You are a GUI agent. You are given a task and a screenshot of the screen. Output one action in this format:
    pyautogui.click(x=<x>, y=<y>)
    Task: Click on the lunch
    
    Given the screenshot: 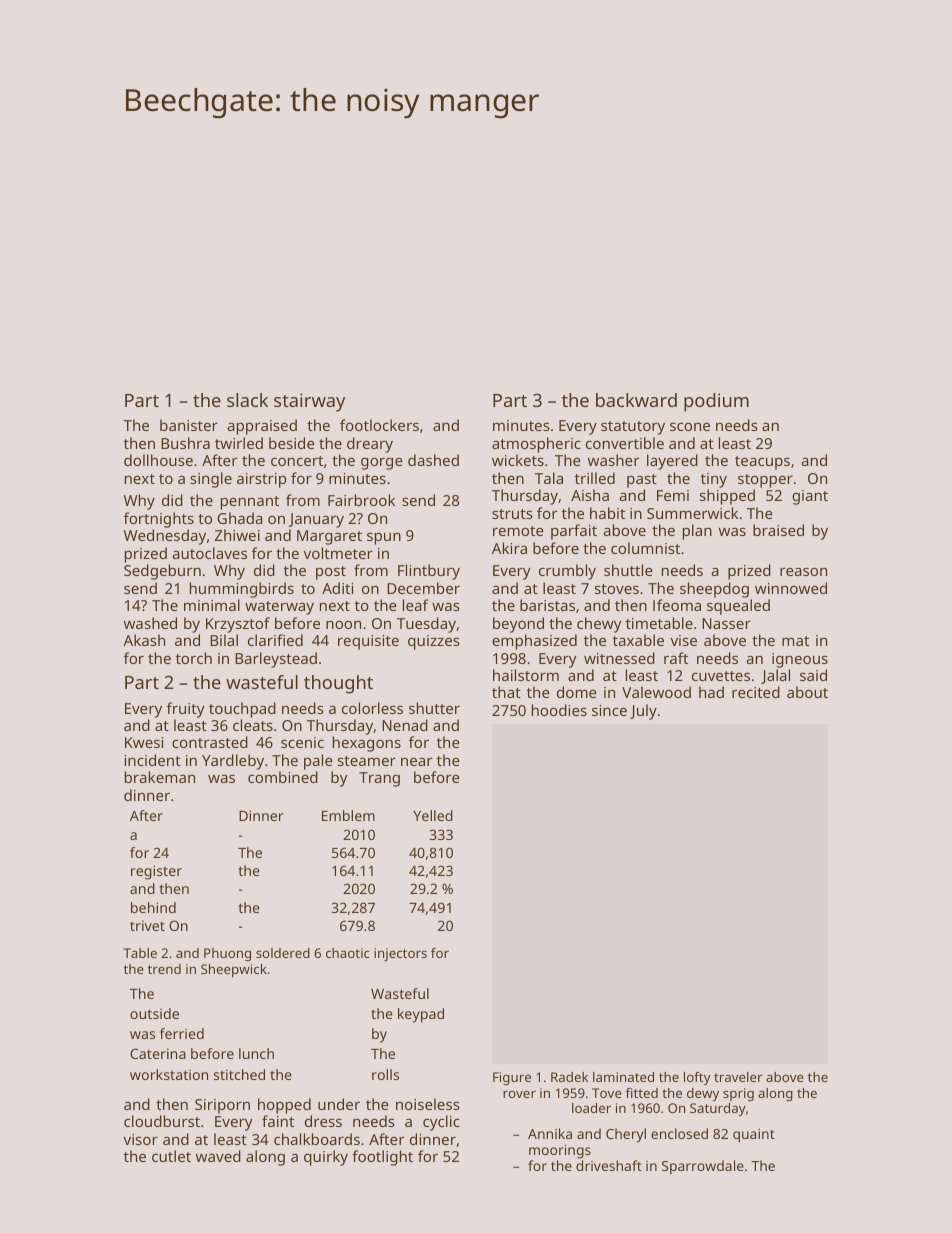 What is the action you would take?
    pyautogui.click(x=256, y=1053)
